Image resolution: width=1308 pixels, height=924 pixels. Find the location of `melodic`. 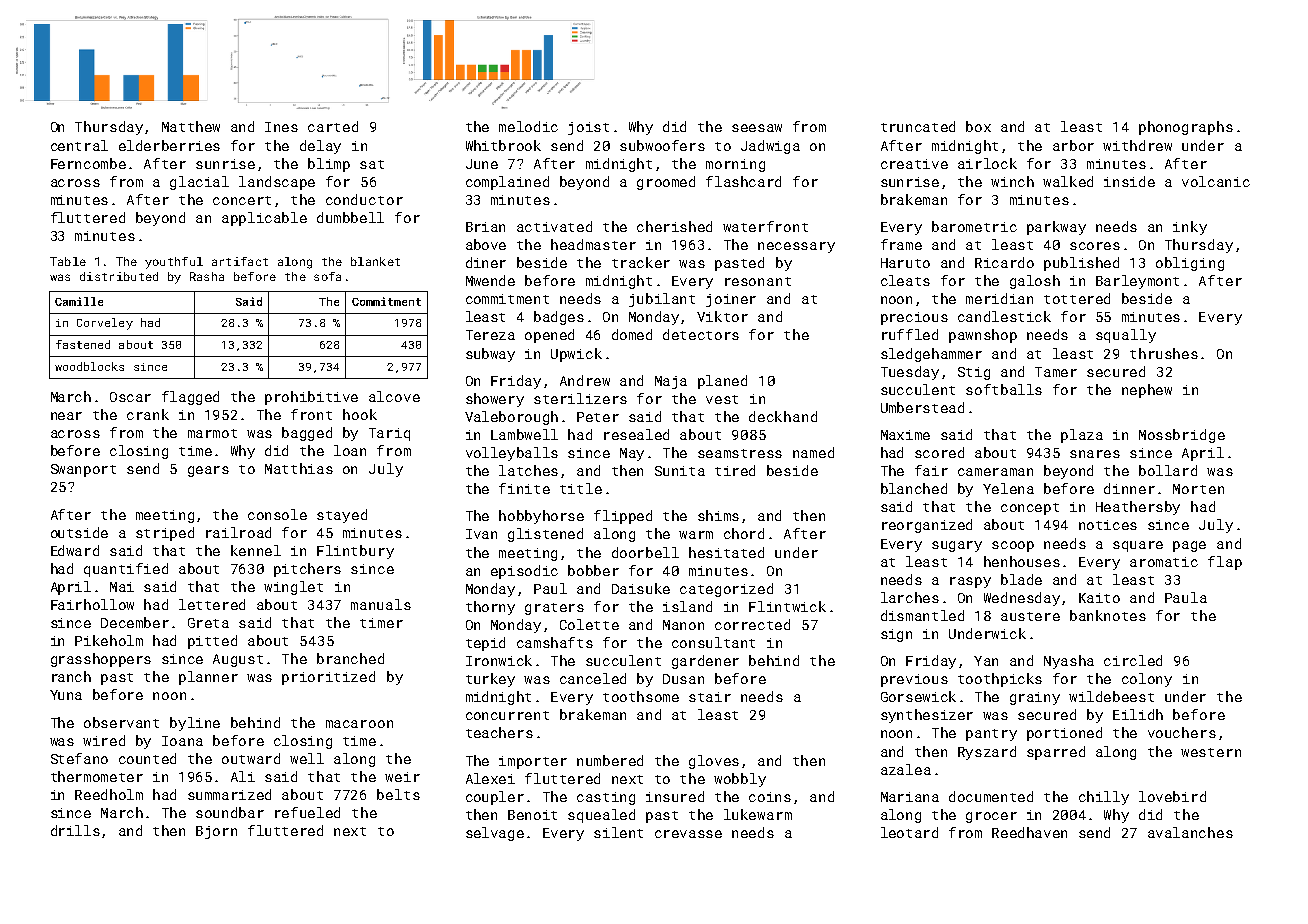

melodic is located at coordinates (528, 126).
